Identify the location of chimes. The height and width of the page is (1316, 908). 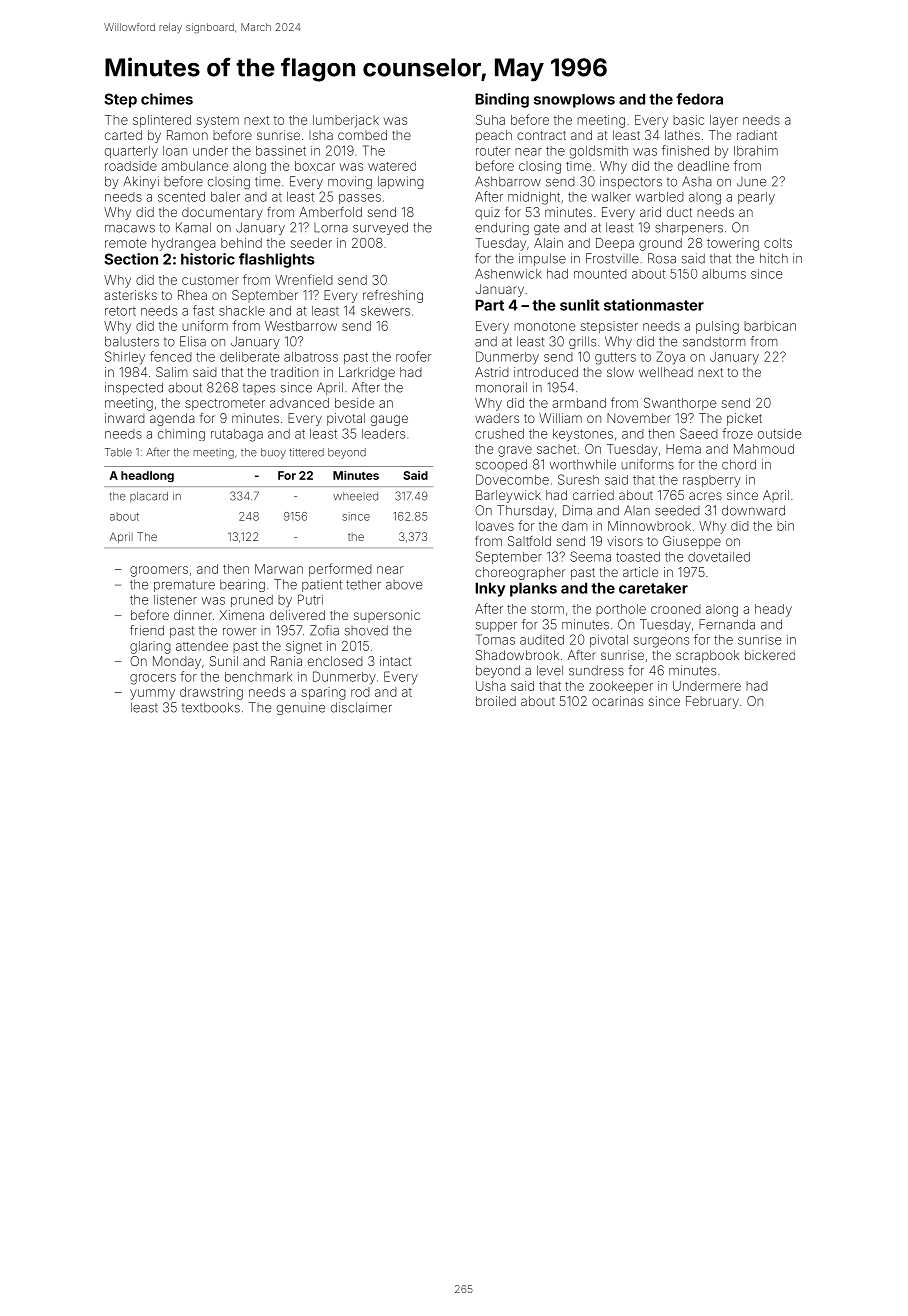
(167, 99).
